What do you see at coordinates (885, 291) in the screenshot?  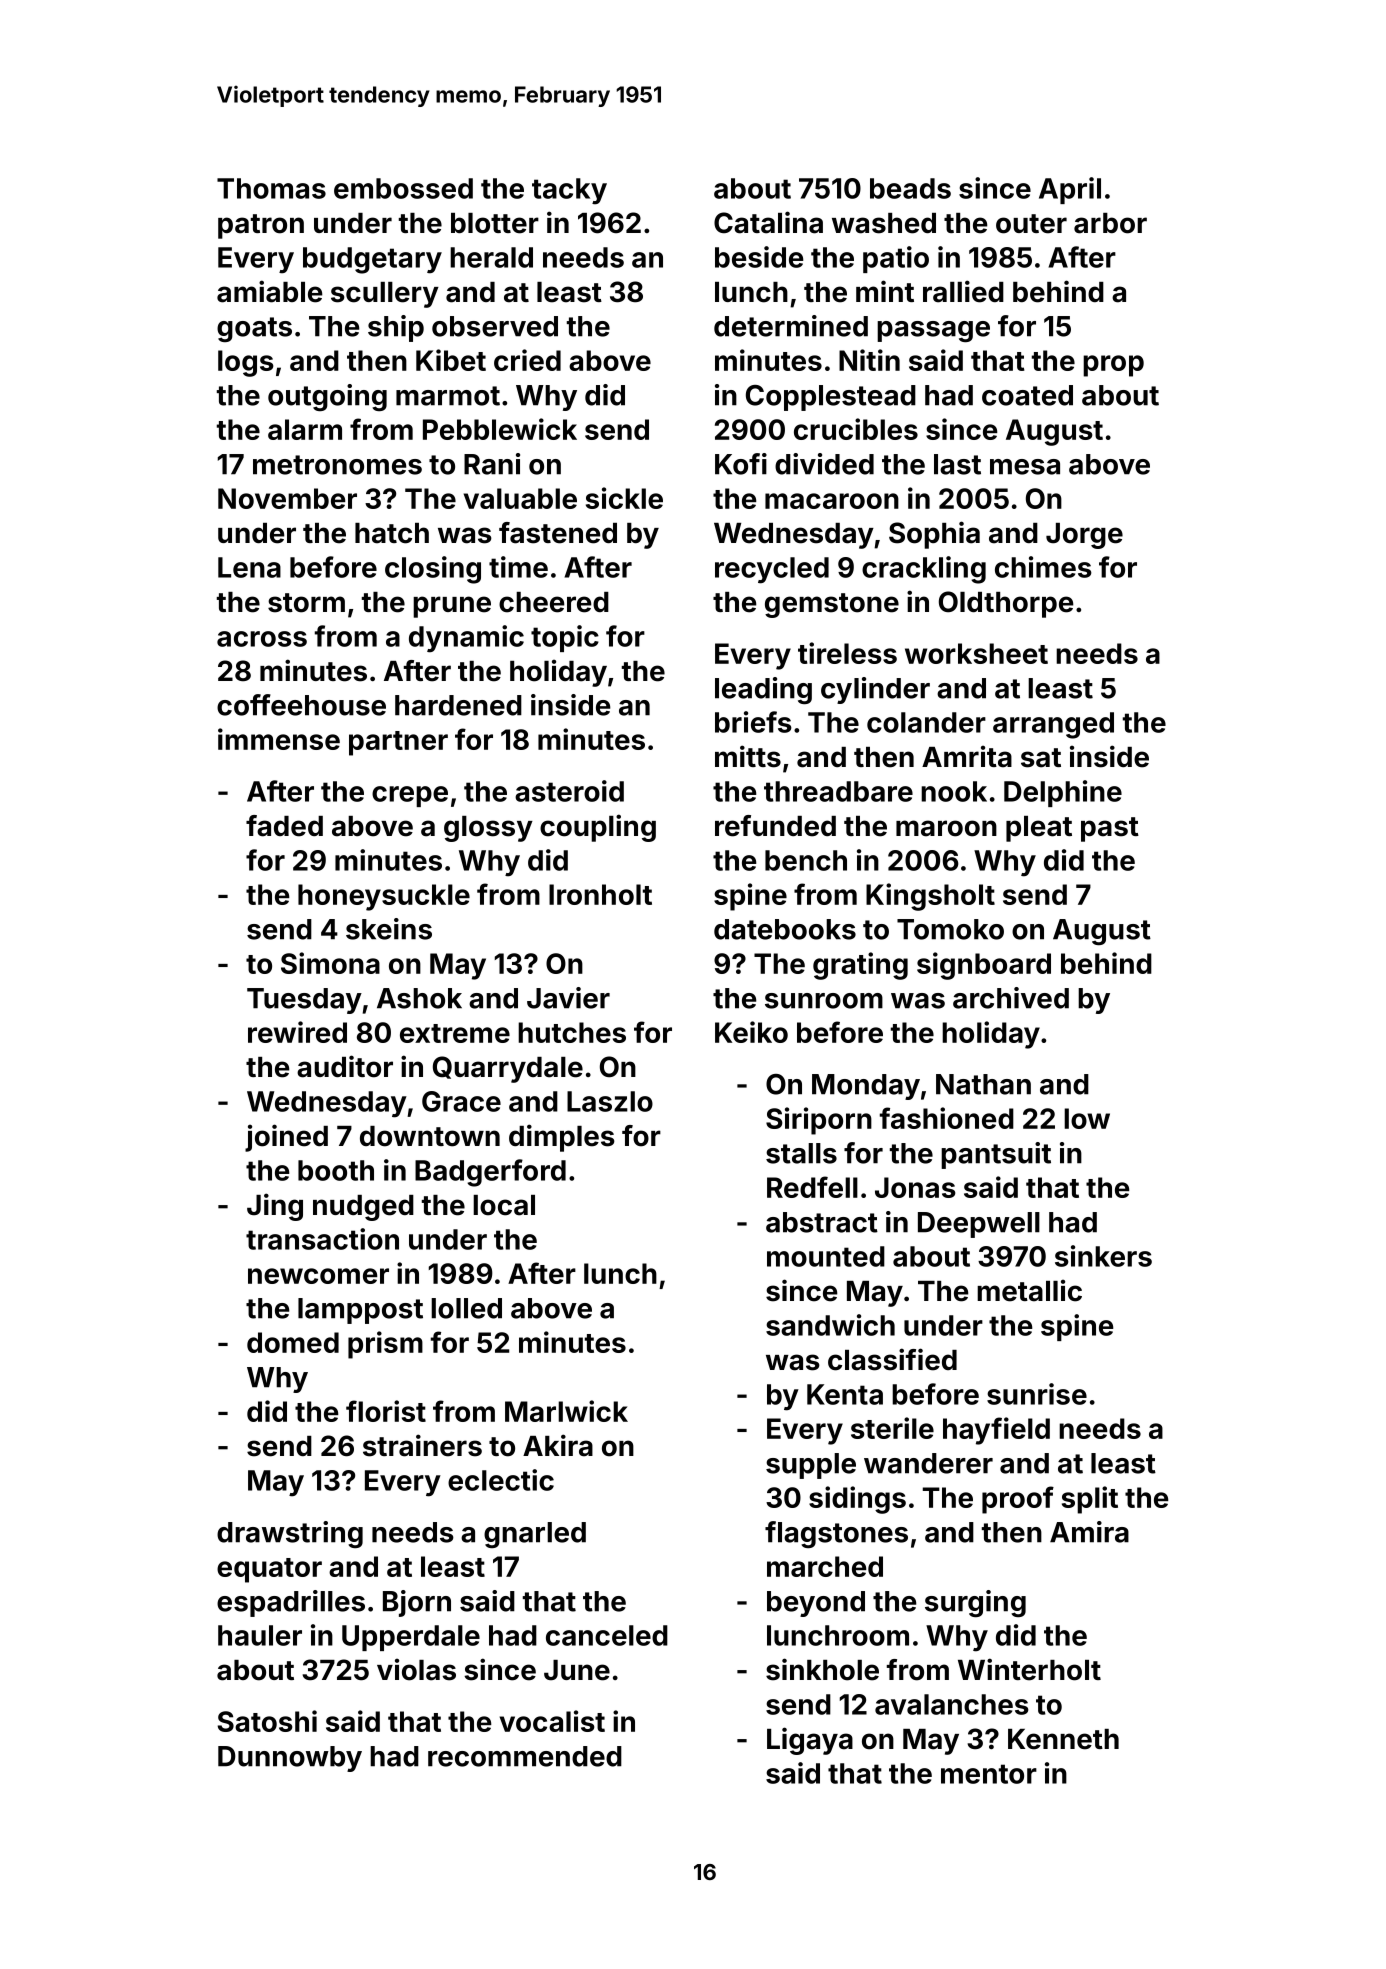 I see `mint` at bounding box center [885, 291].
